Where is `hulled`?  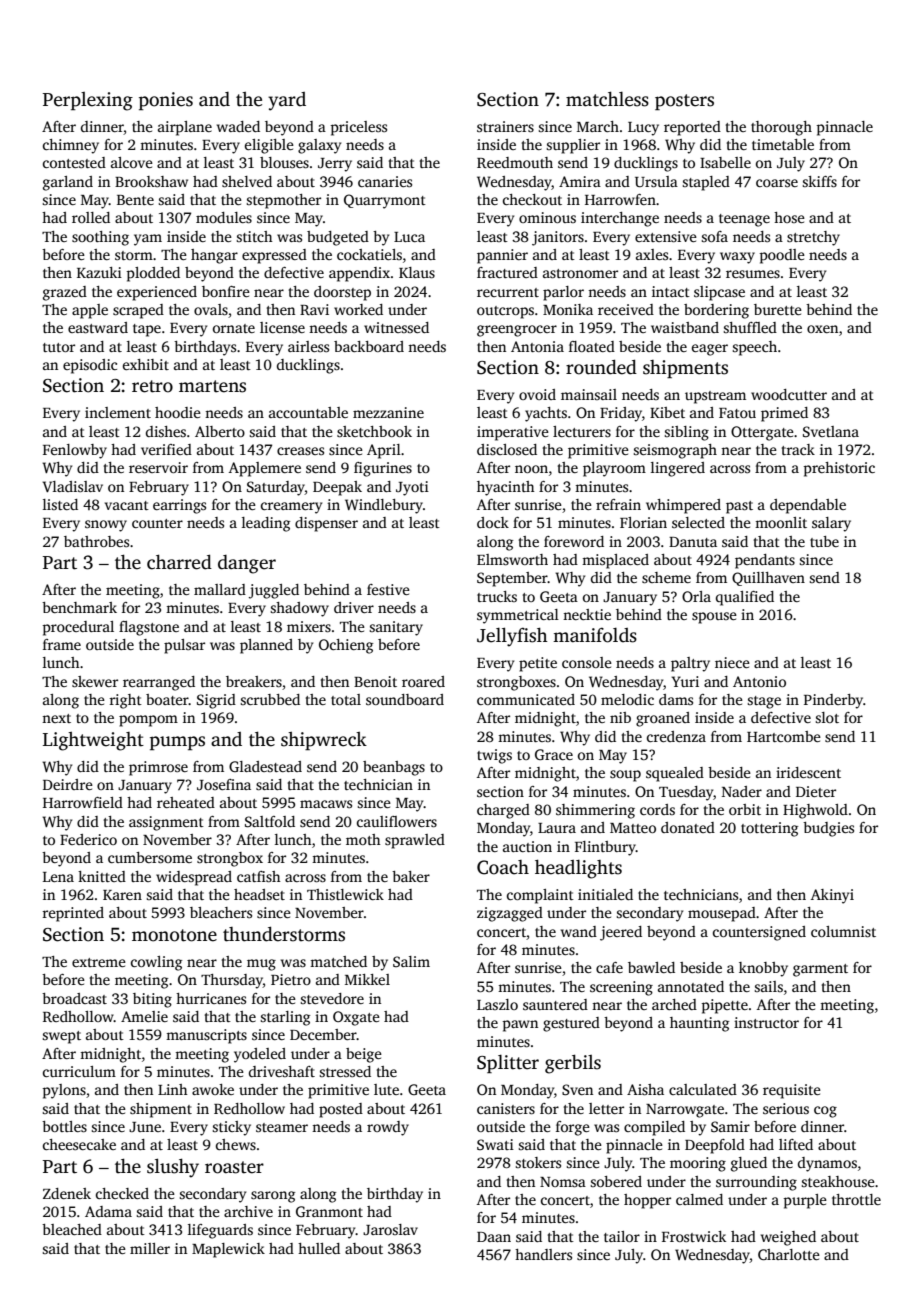
hulled is located at coordinates (319, 1248).
